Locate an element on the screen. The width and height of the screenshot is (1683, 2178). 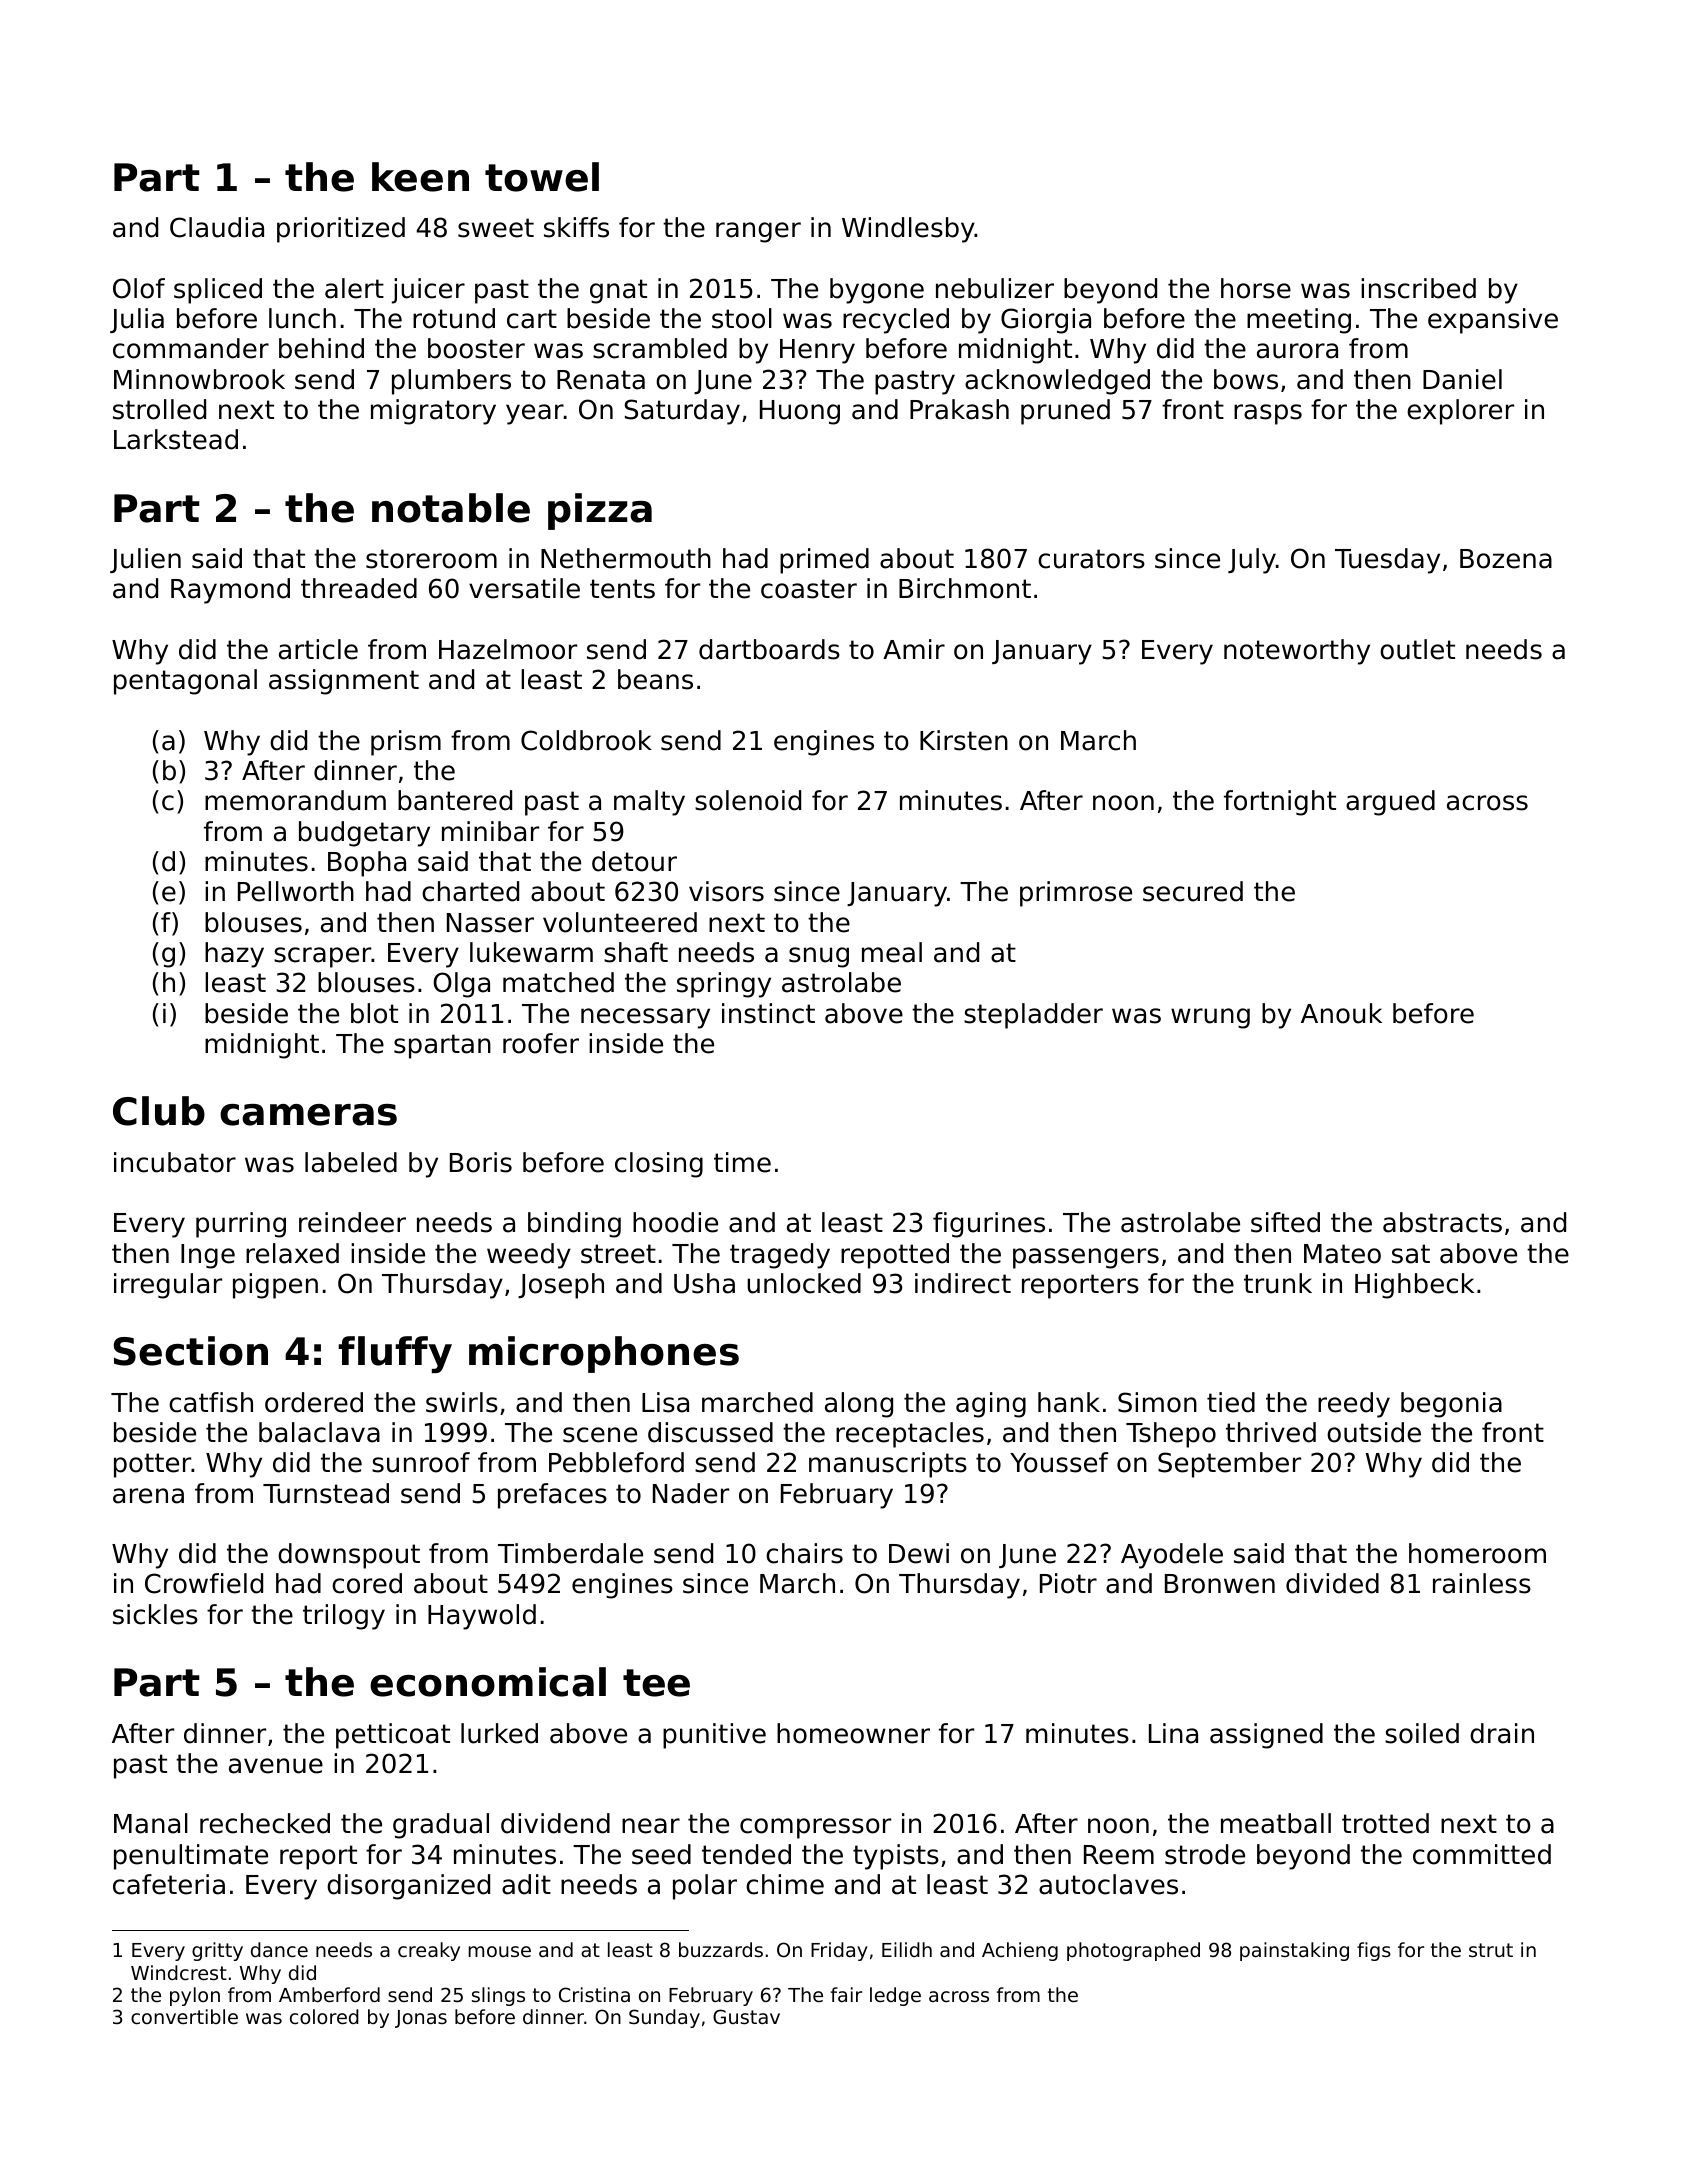
explorer is located at coordinates (1460, 412).
